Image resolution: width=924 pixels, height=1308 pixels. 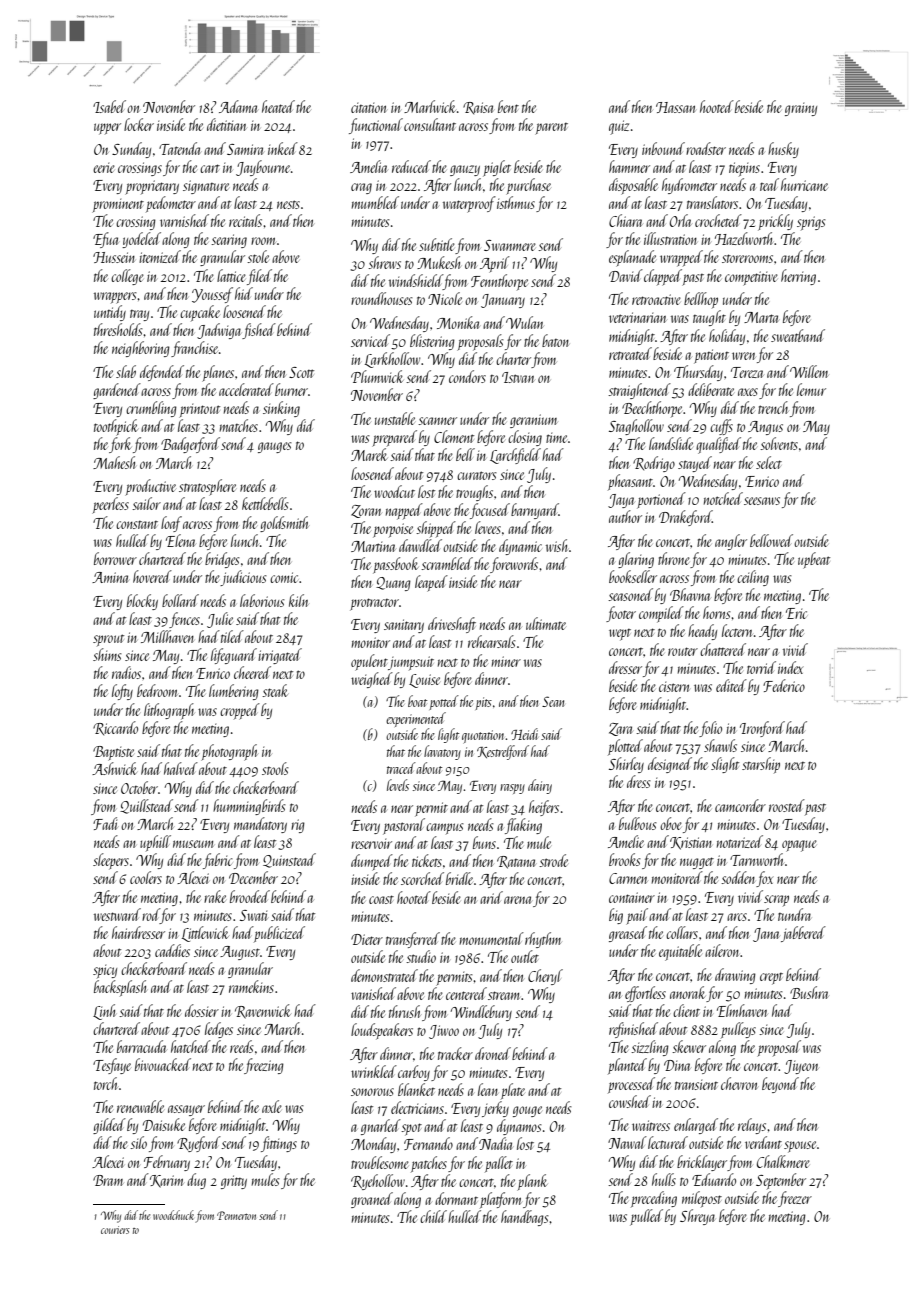 What do you see at coordinates (731, 542) in the document?
I see `angler` at bounding box center [731, 542].
